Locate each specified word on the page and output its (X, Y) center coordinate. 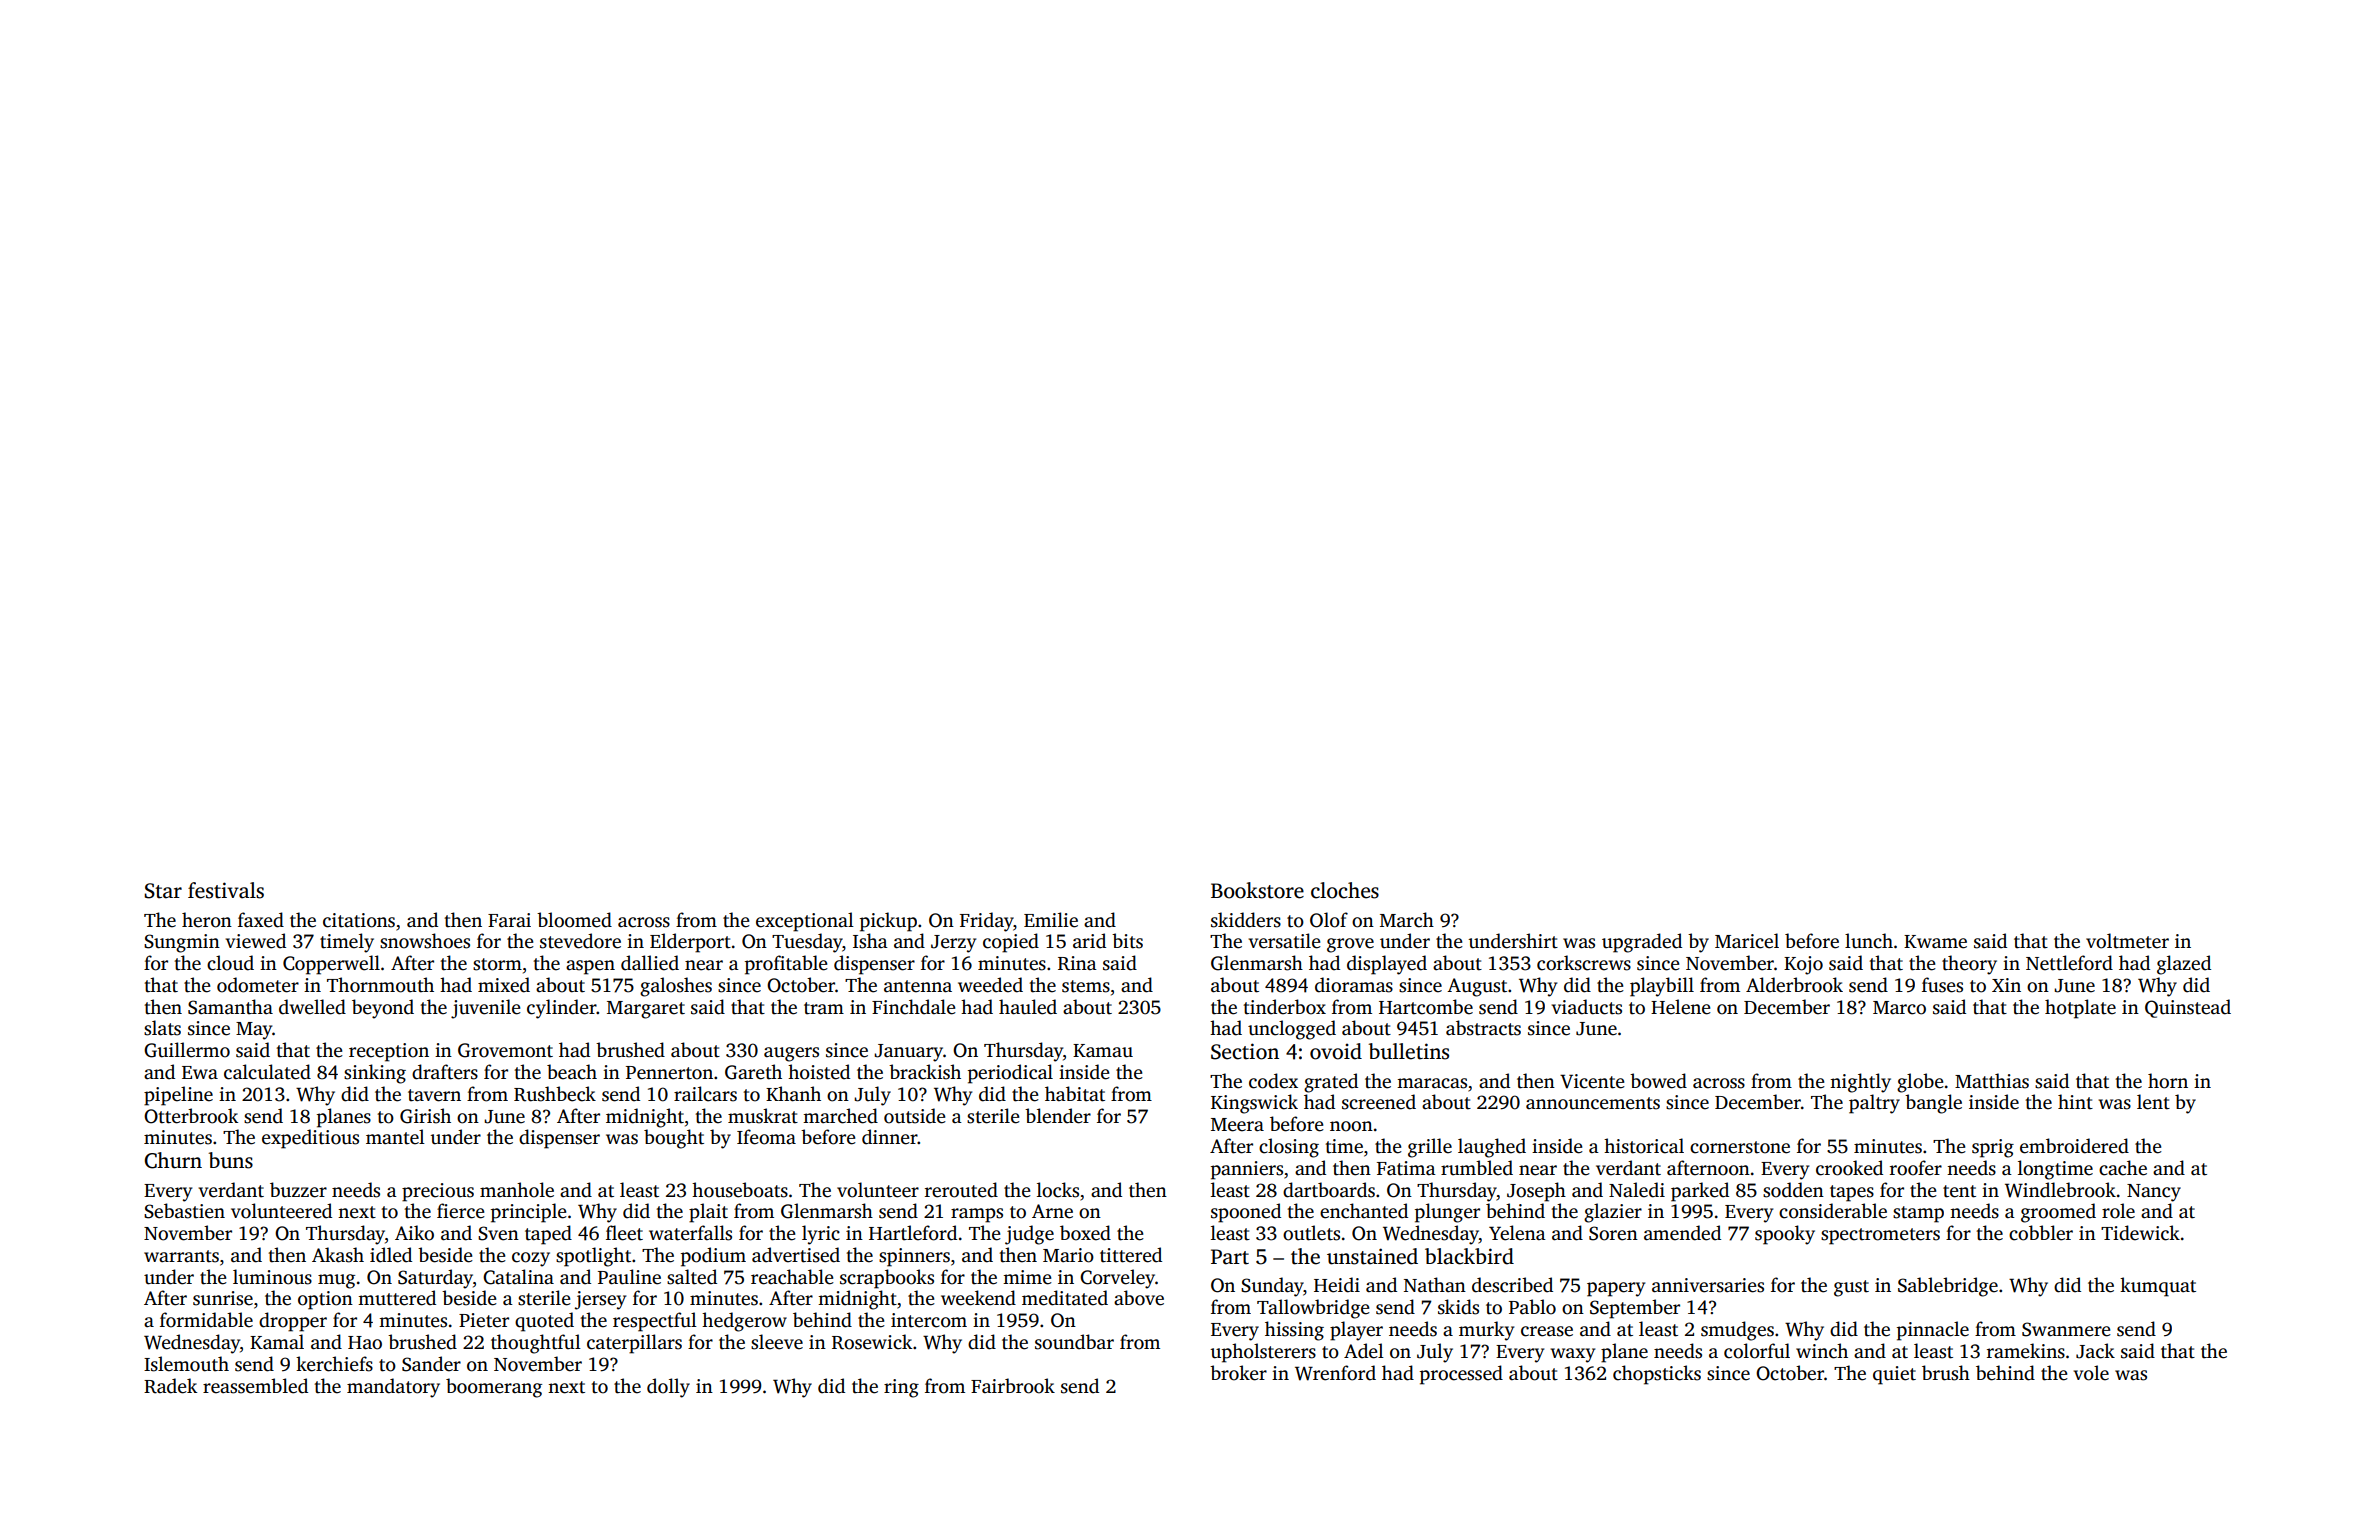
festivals (226, 890)
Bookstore (1257, 890)
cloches (1345, 890)
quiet (1894, 1375)
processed (1461, 1375)
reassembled (255, 1386)
